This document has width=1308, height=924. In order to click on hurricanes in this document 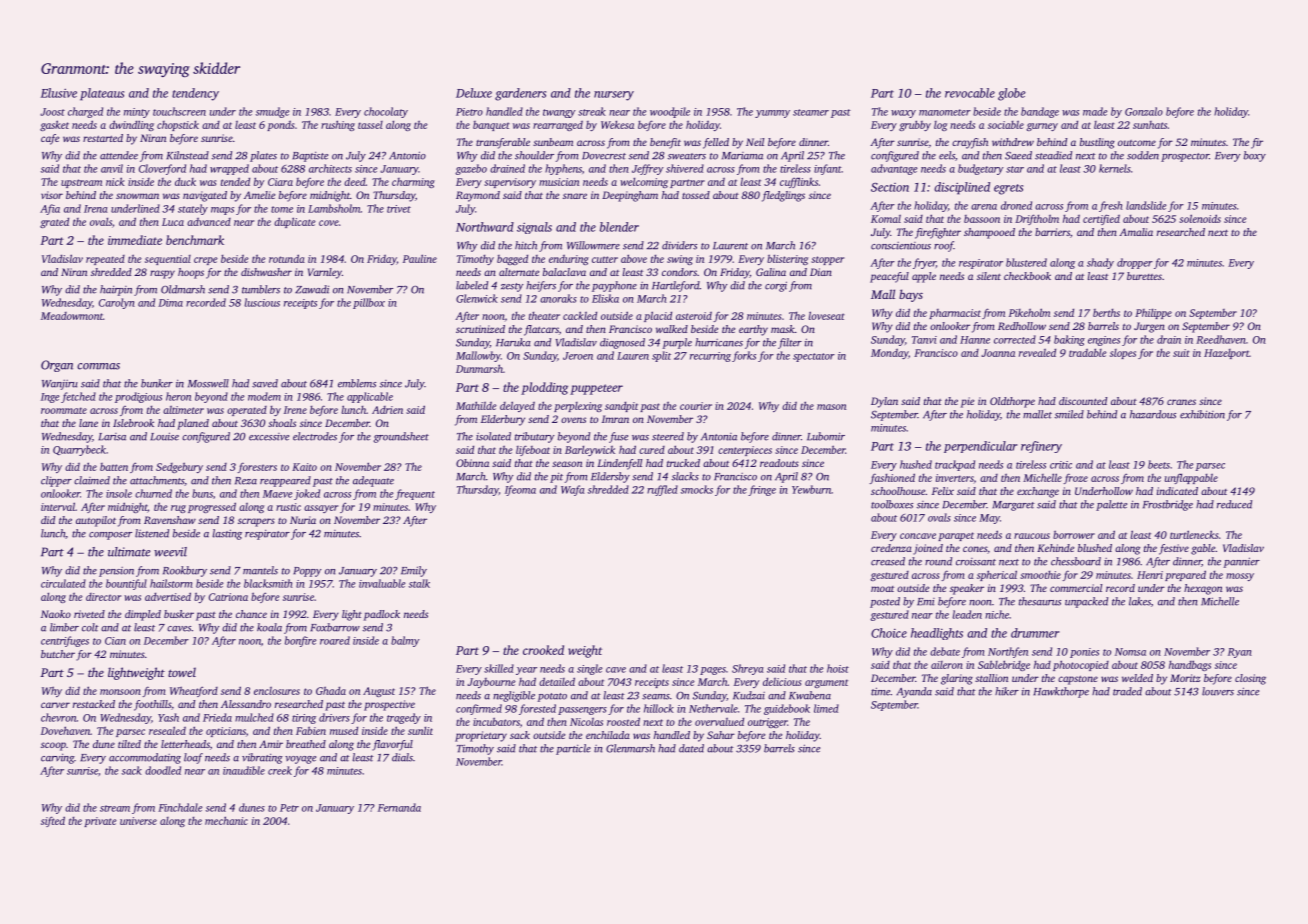, I will do `click(719, 342)`.
